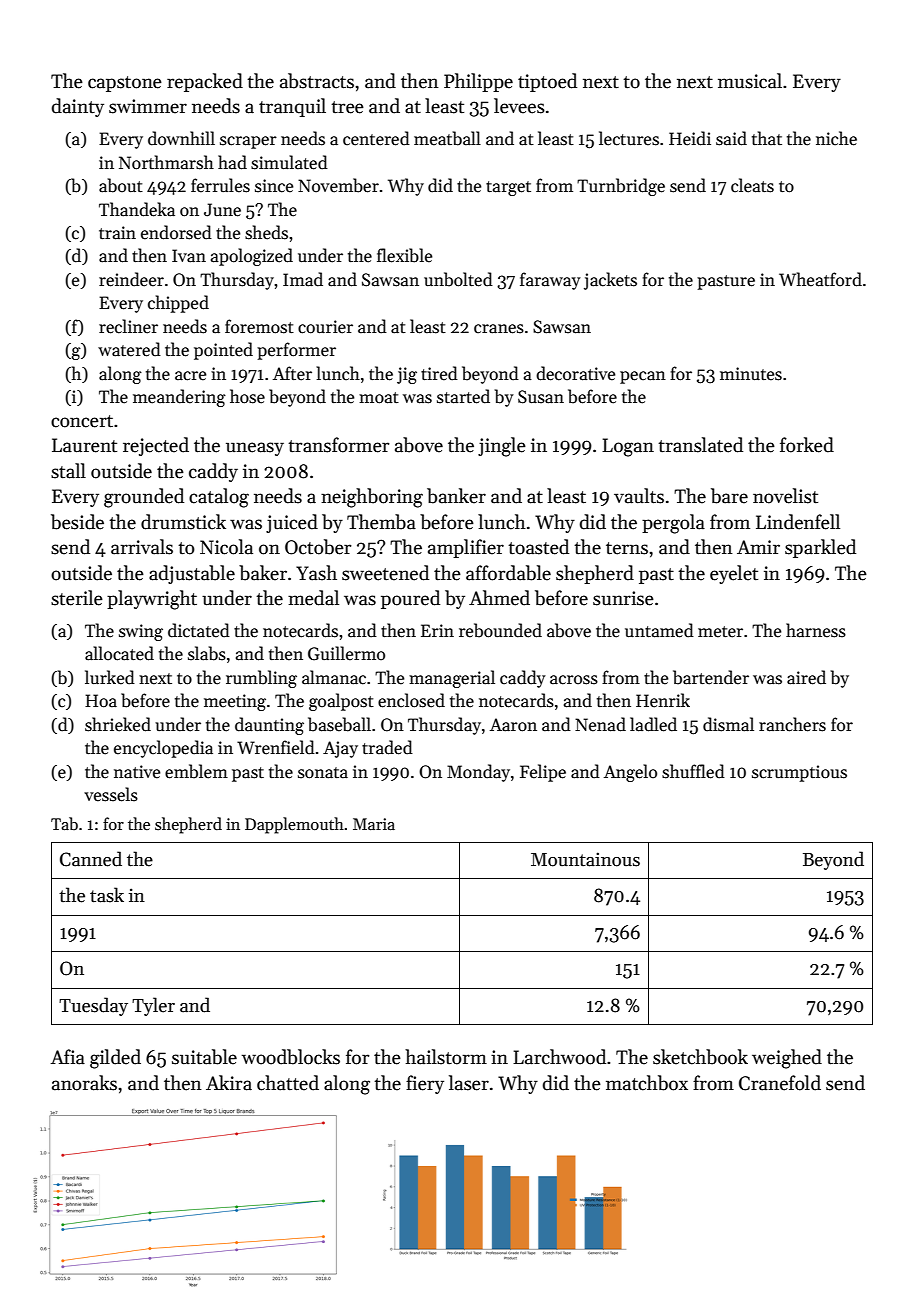 Image resolution: width=924 pixels, height=1308 pixels. What do you see at coordinates (750, 81) in the screenshot?
I see `musical` at bounding box center [750, 81].
